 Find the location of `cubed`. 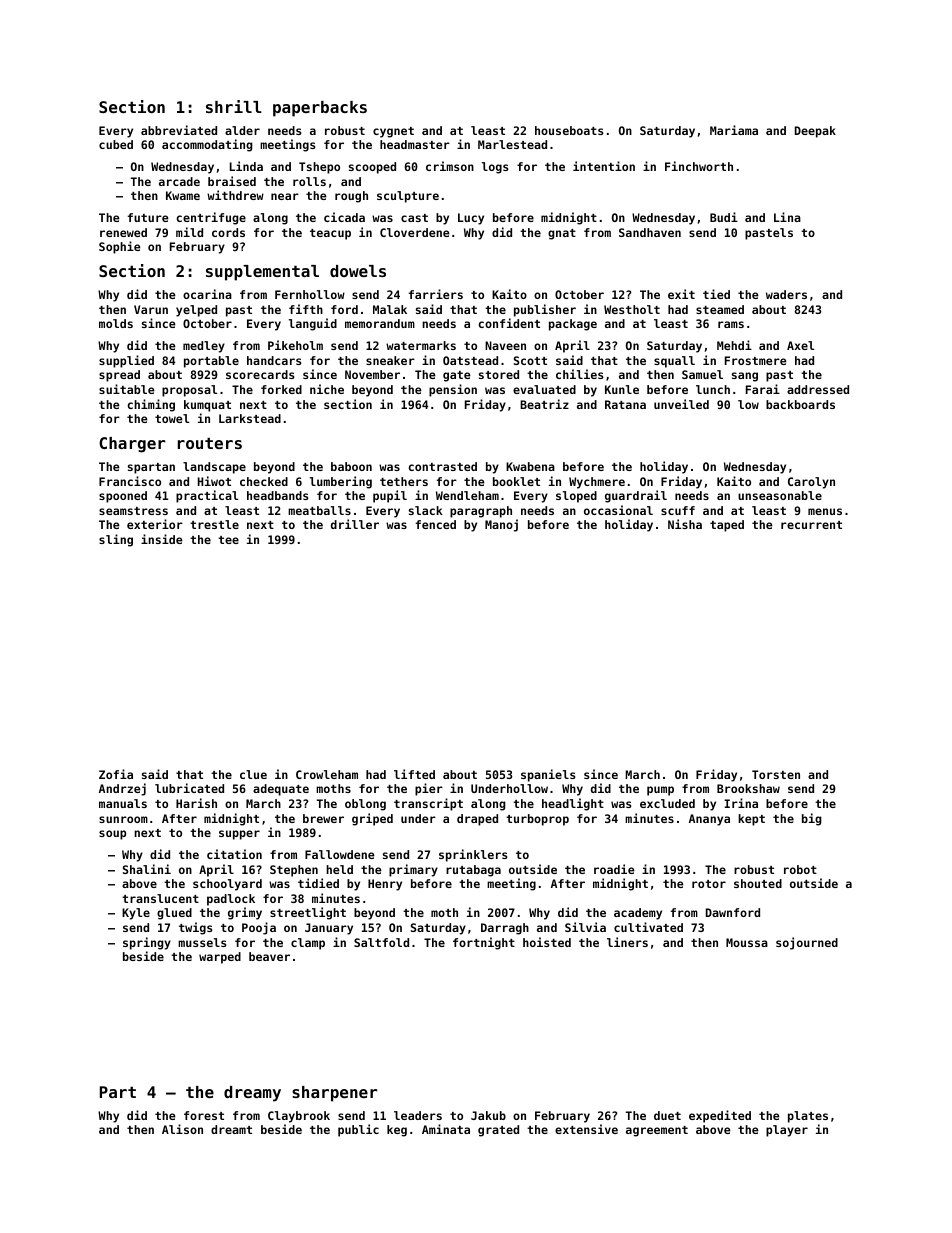

cubed is located at coordinates (116, 144).
